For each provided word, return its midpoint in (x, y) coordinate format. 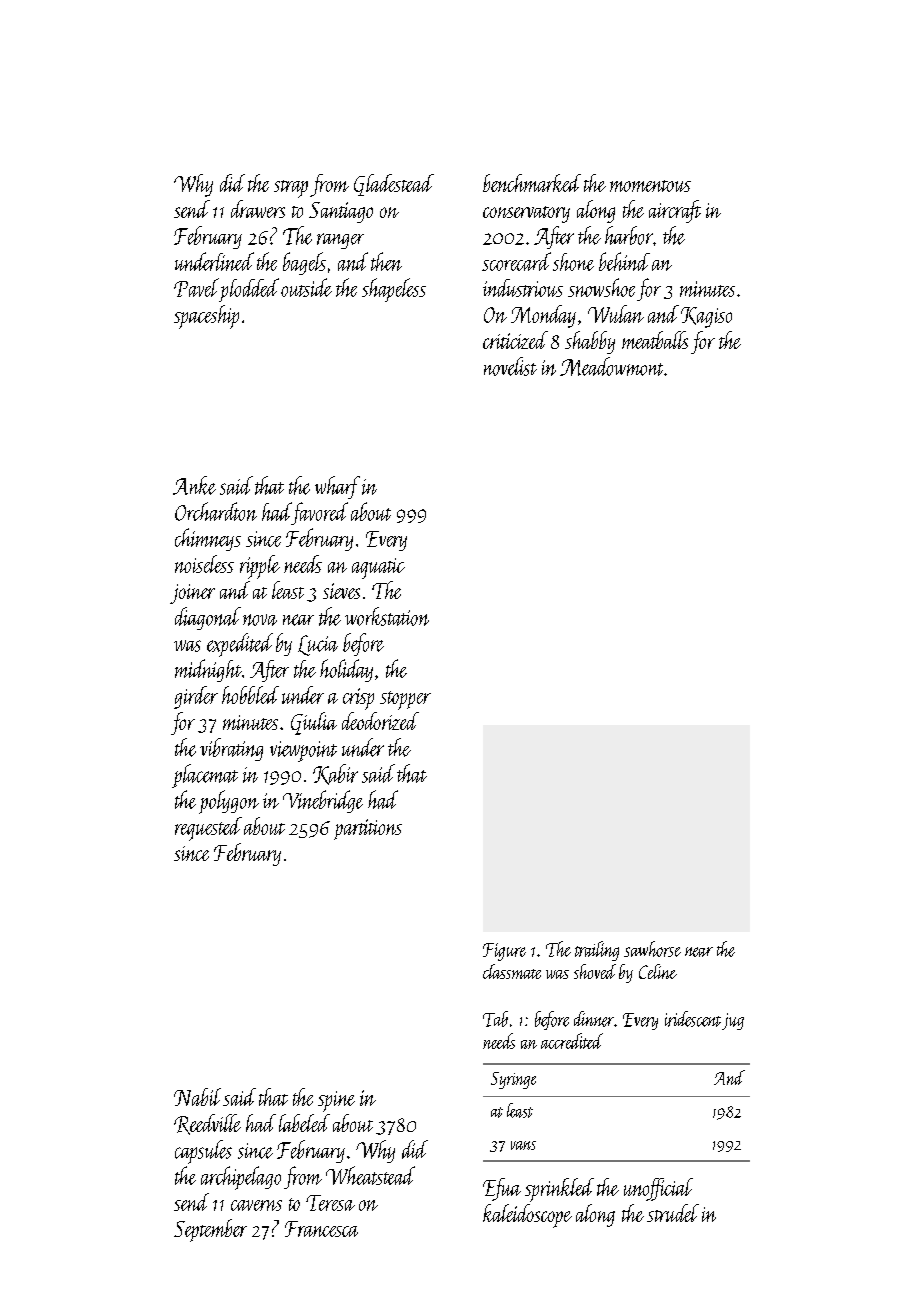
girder (196, 697)
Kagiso (706, 317)
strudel (673, 1213)
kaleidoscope (527, 1216)
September (210, 1230)
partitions (368, 829)
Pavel (196, 287)
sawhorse (652, 949)
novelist (510, 366)
